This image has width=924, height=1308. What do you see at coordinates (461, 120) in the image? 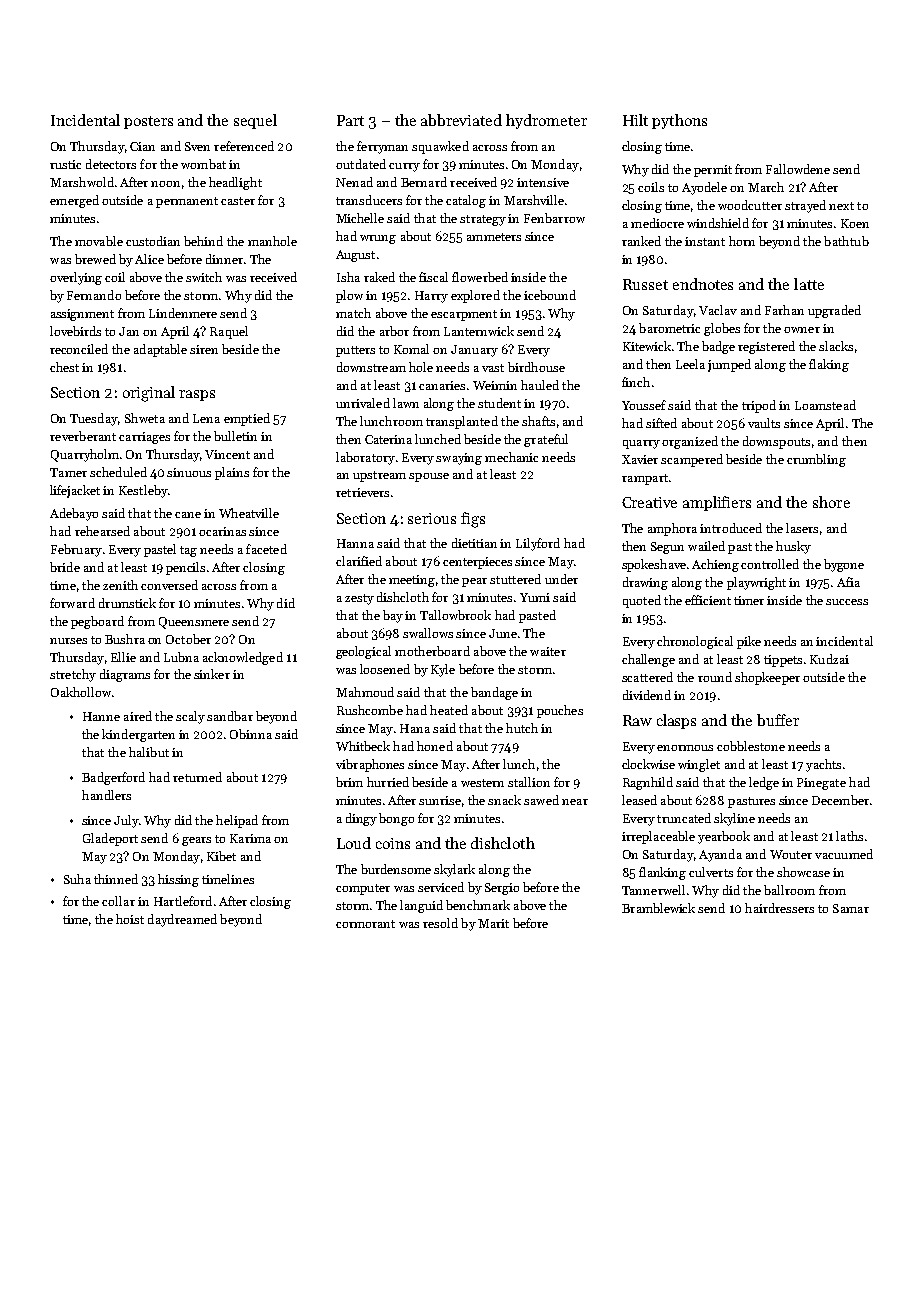
I see `abbreviated` at bounding box center [461, 120].
